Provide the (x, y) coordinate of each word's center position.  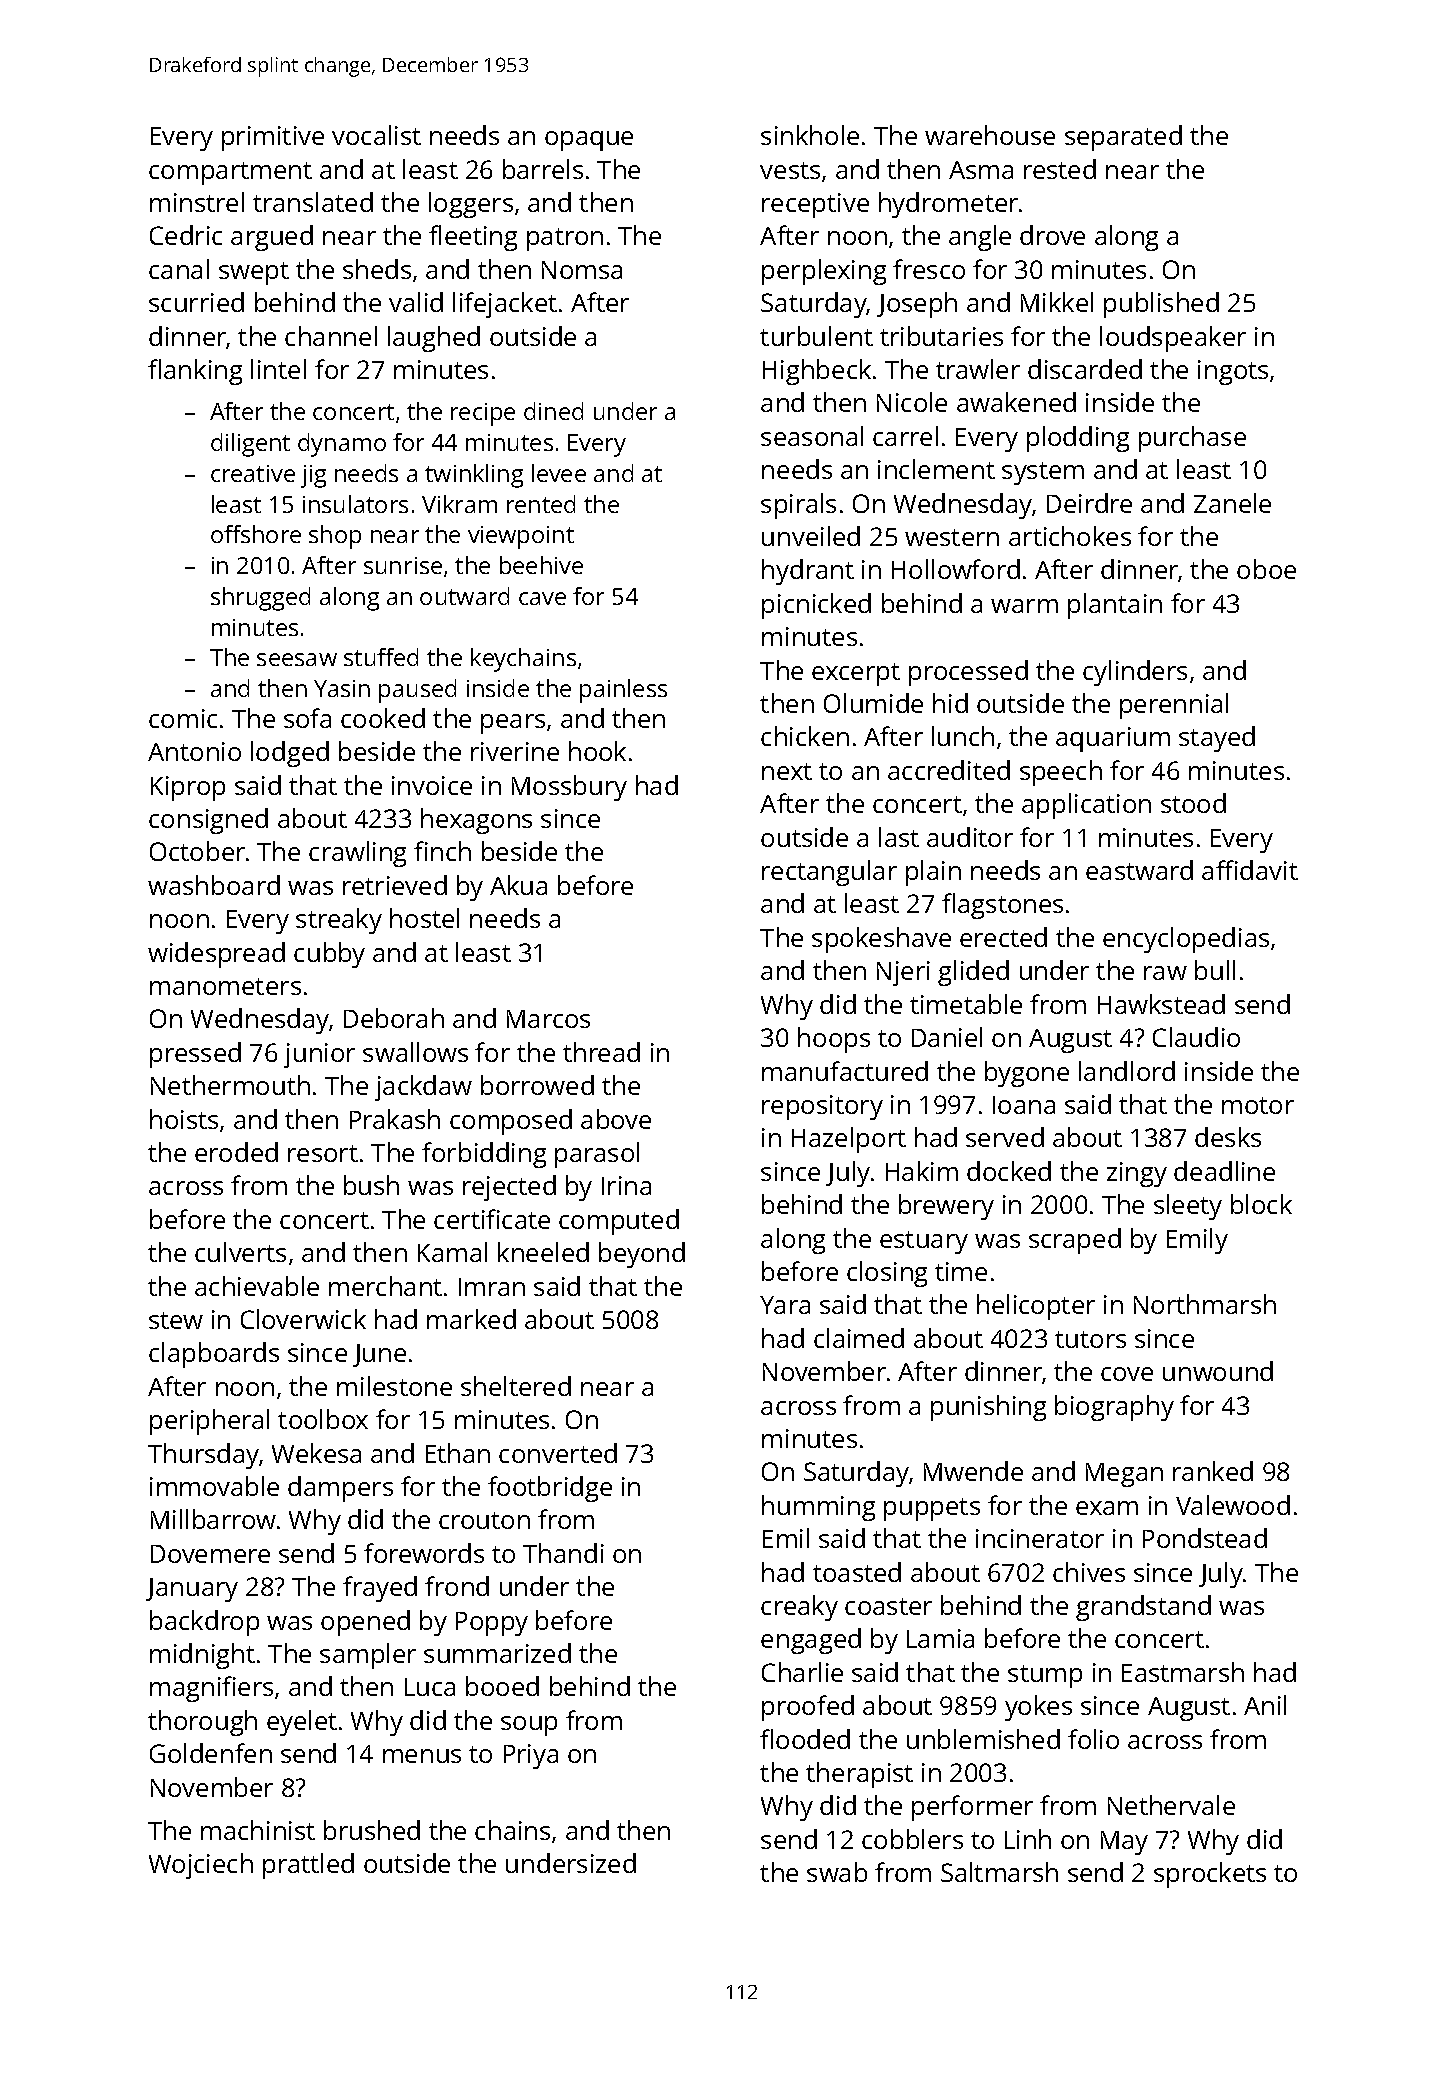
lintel (278, 369)
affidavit (1250, 870)
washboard (214, 885)
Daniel (947, 1037)
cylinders (1135, 673)
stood (1193, 803)
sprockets (1210, 1875)
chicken (805, 736)
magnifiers (211, 1689)
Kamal (452, 1252)
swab (837, 1872)
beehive (541, 565)
